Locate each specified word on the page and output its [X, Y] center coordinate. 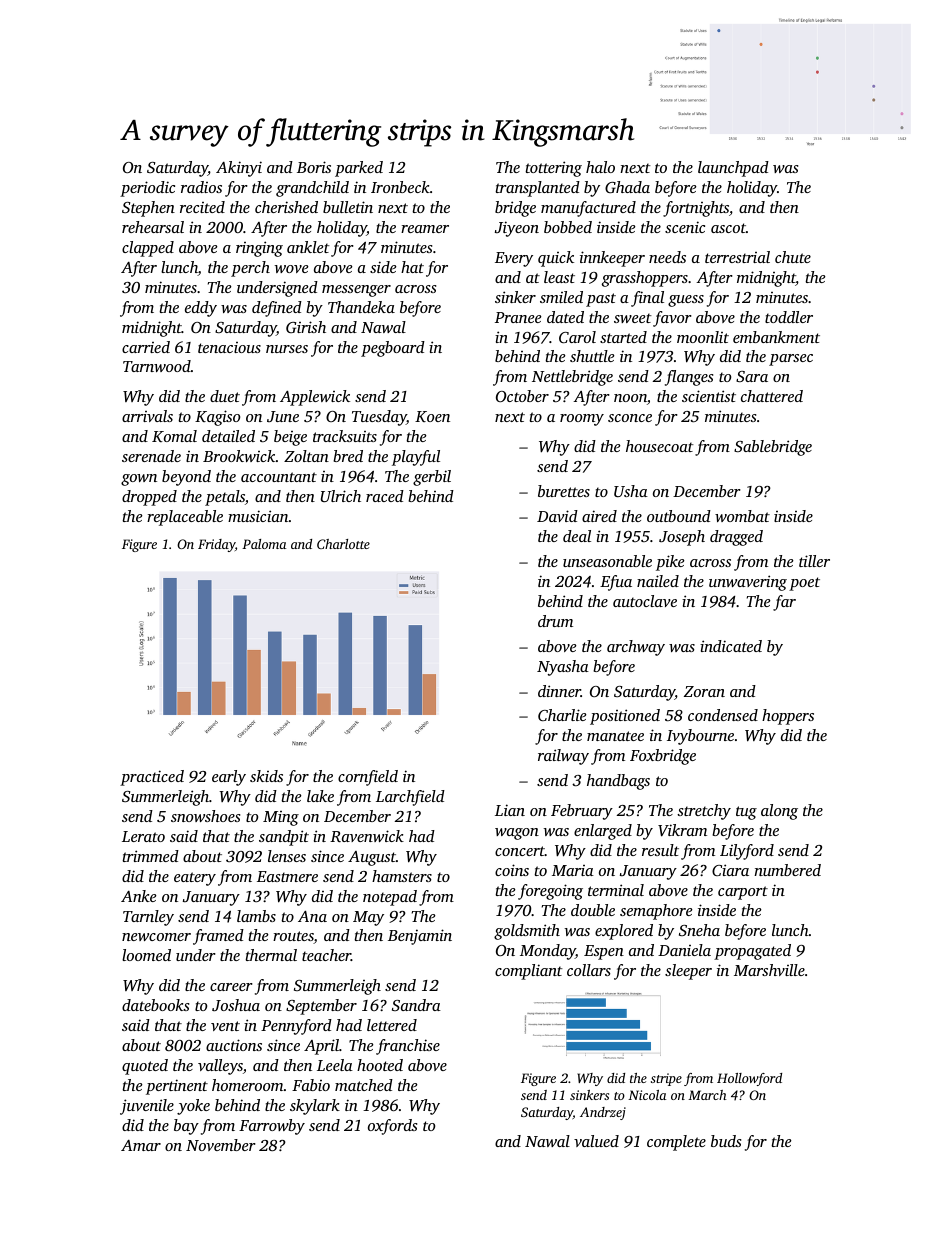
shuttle [592, 356]
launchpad [733, 169]
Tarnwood [157, 366]
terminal [616, 890]
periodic [147, 189]
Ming [281, 818]
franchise [408, 1047]
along [779, 812]
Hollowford [749, 1079]
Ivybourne [700, 737]
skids [266, 776]
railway [563, 757]
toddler [789, 317]
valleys [220, 1067]
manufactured [588, 209]
